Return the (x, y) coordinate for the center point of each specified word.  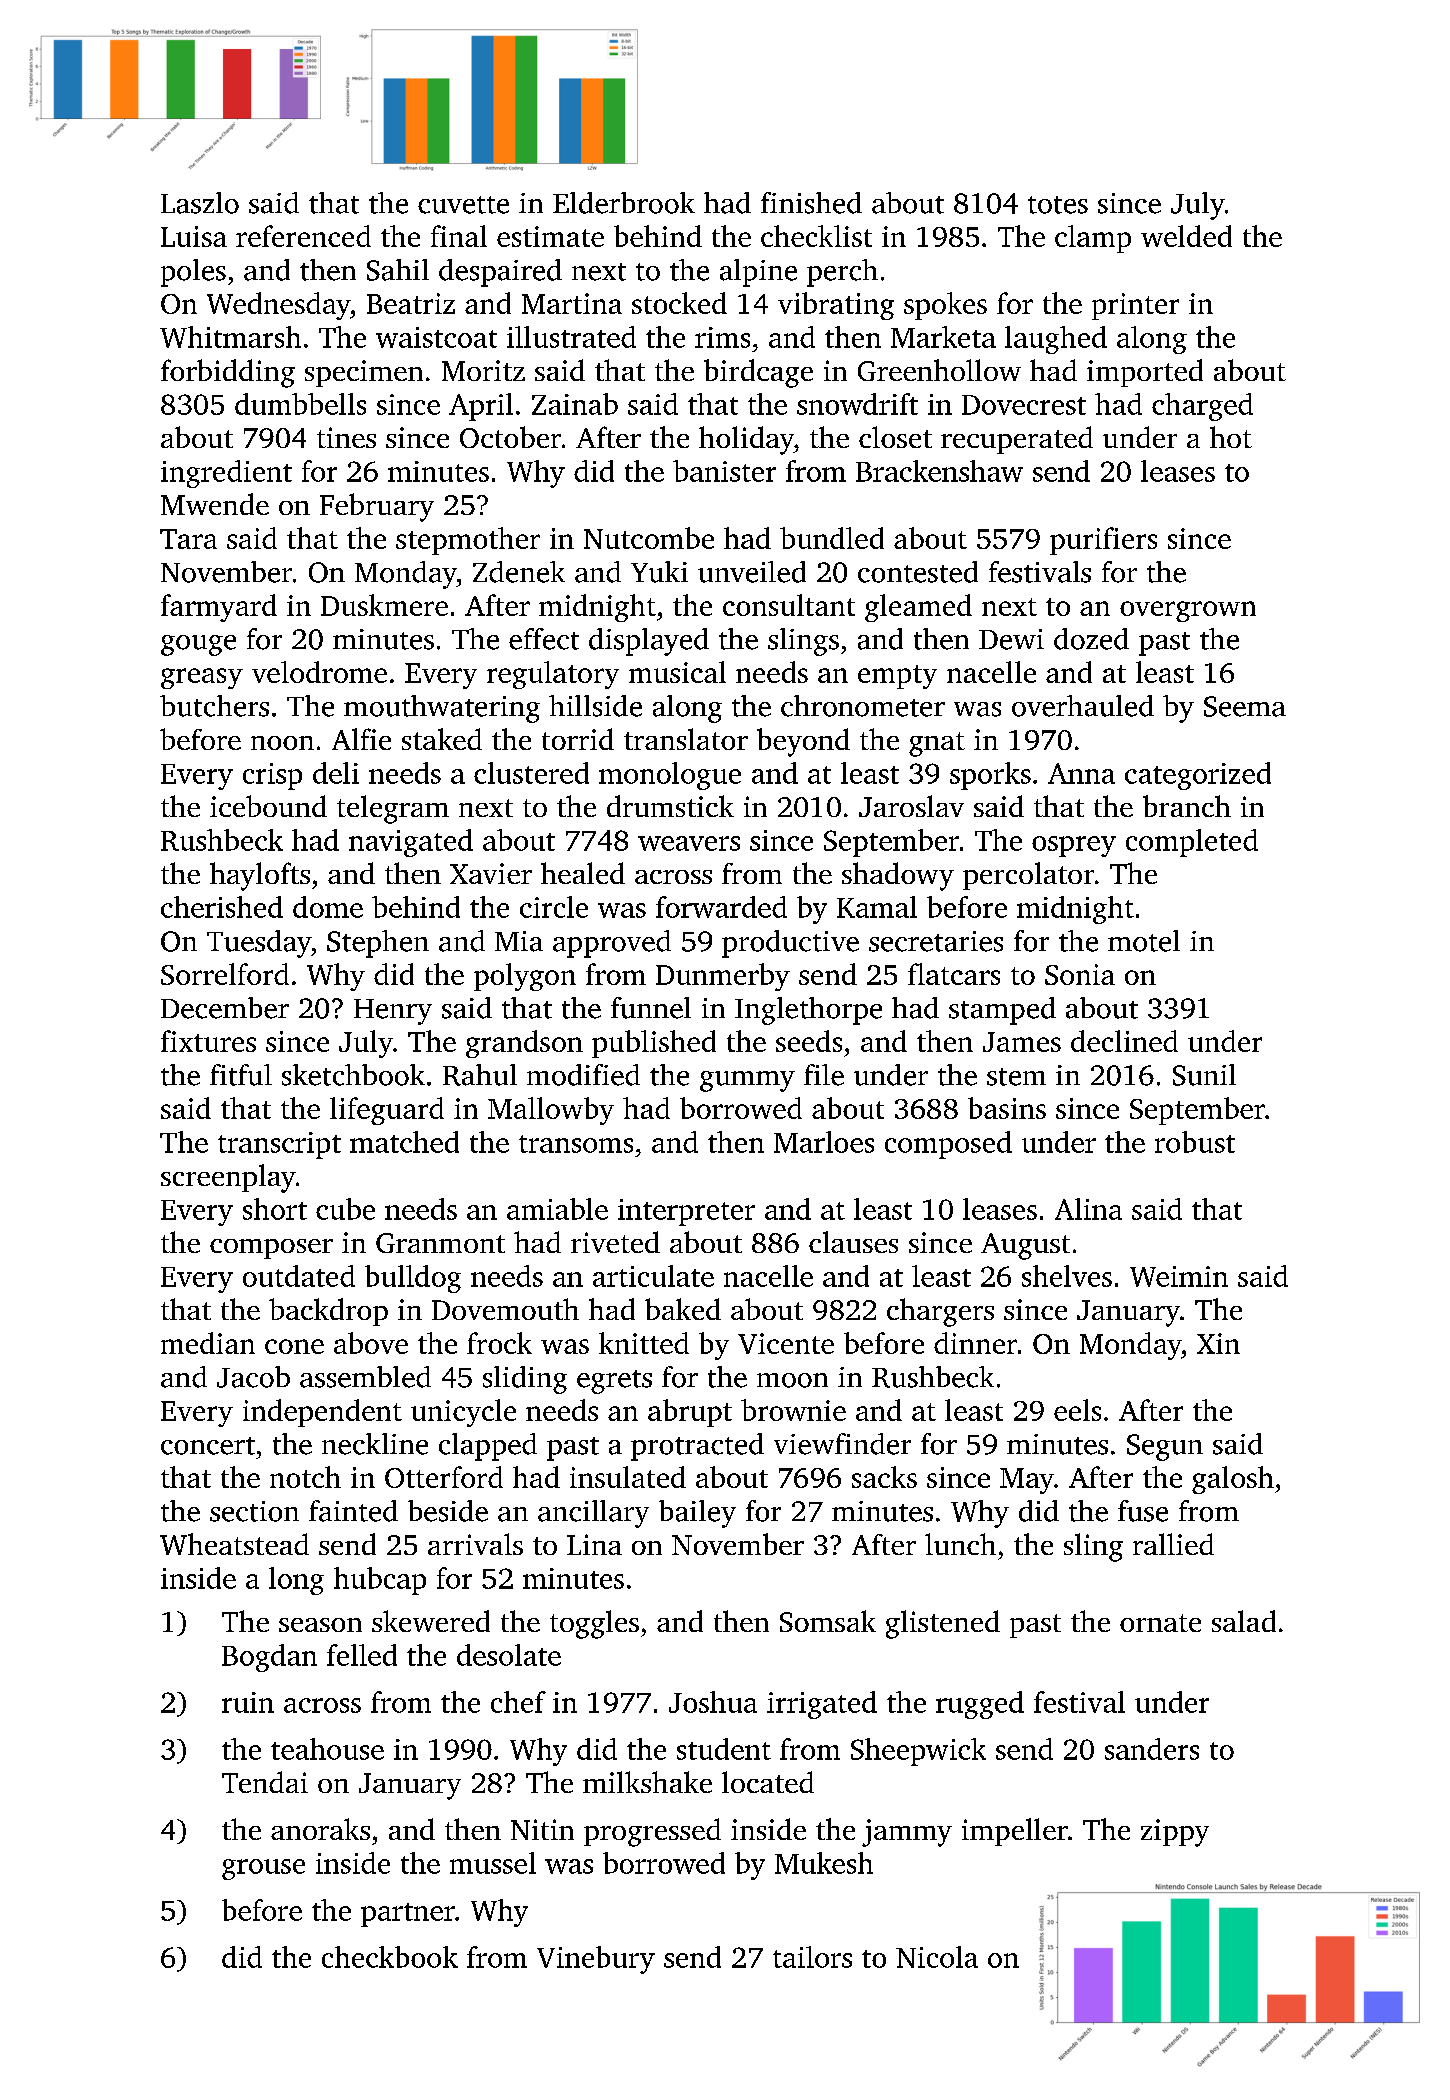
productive (790, 944)
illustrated (571, 337)
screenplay (228, 1178)
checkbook (390, 1957)
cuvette (463, 205)
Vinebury (596, 1960)
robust (1195, 1142)
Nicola (937, 1957)
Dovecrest (1024, 405)
